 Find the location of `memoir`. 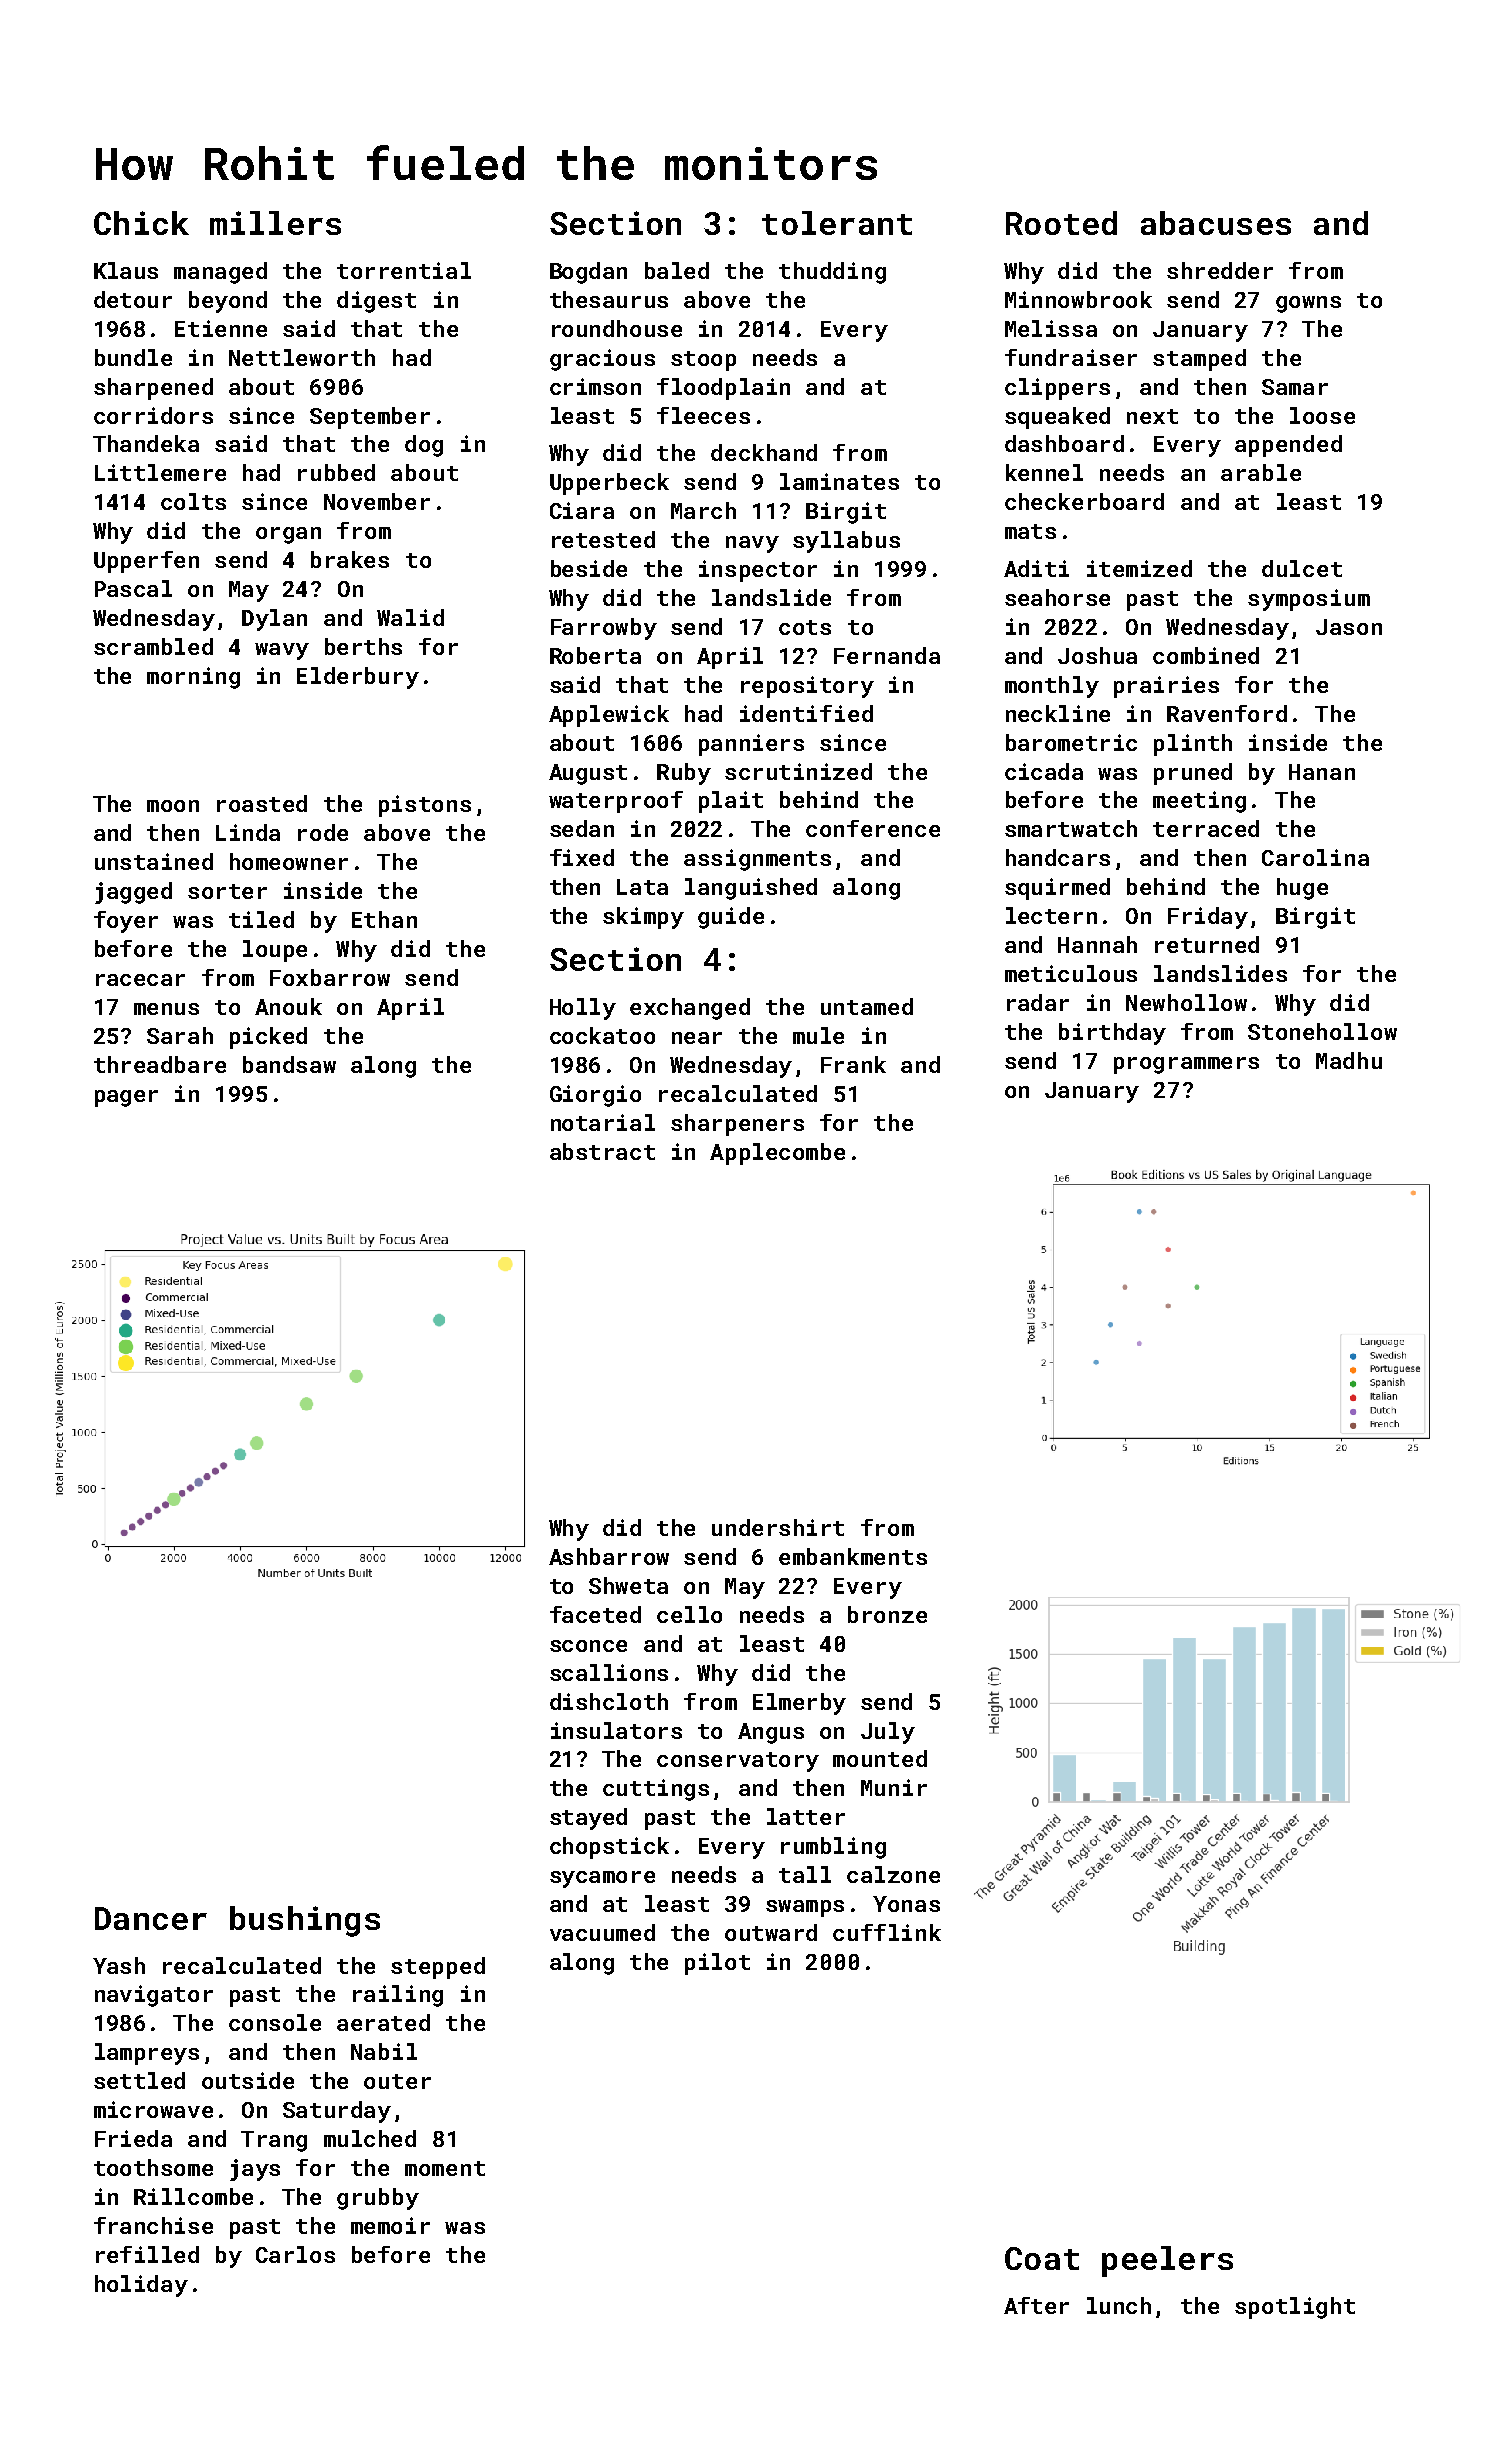

memoir is located at coordinates (390, 2225).
